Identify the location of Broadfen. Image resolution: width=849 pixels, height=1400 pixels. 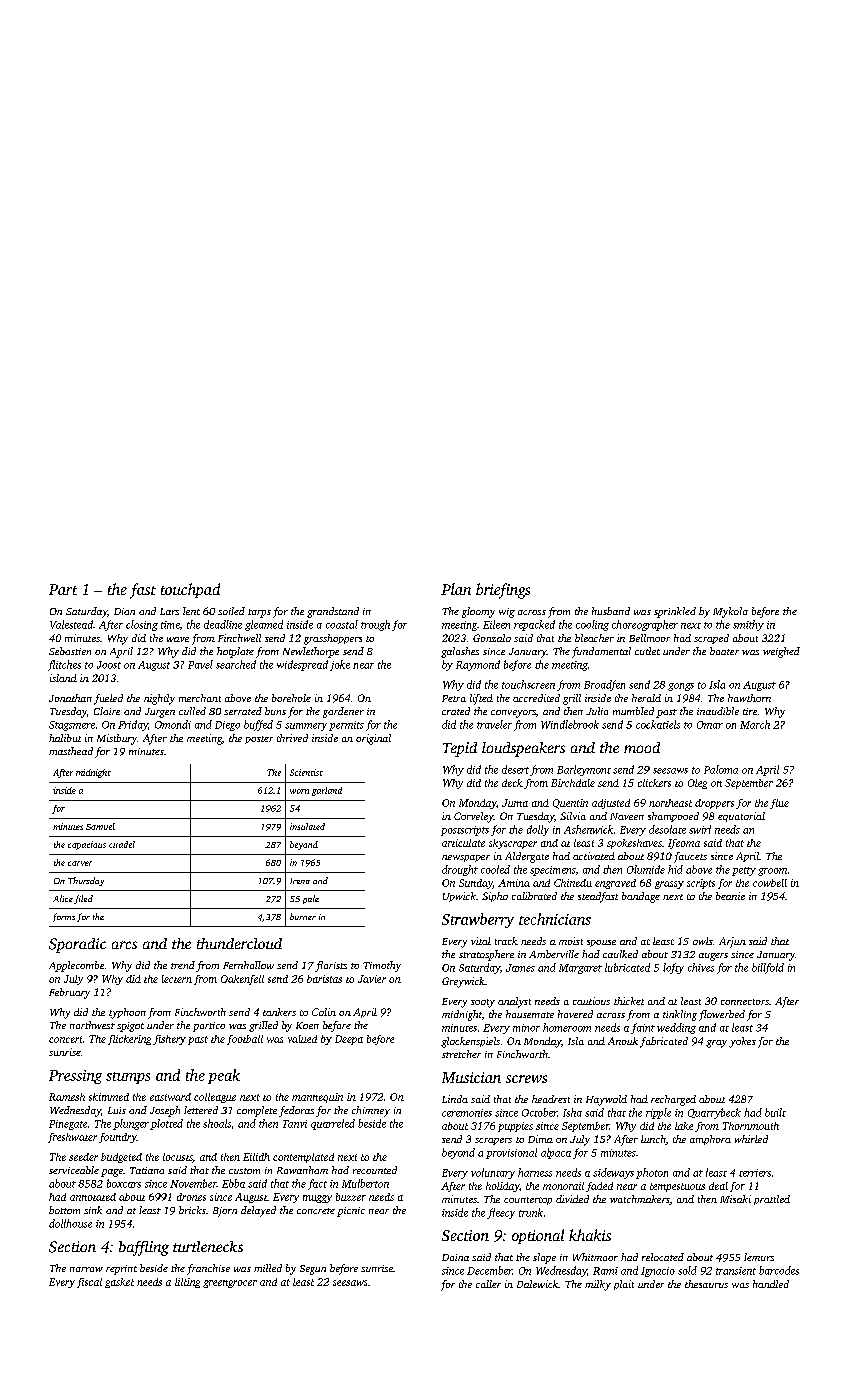
(604, 685).
